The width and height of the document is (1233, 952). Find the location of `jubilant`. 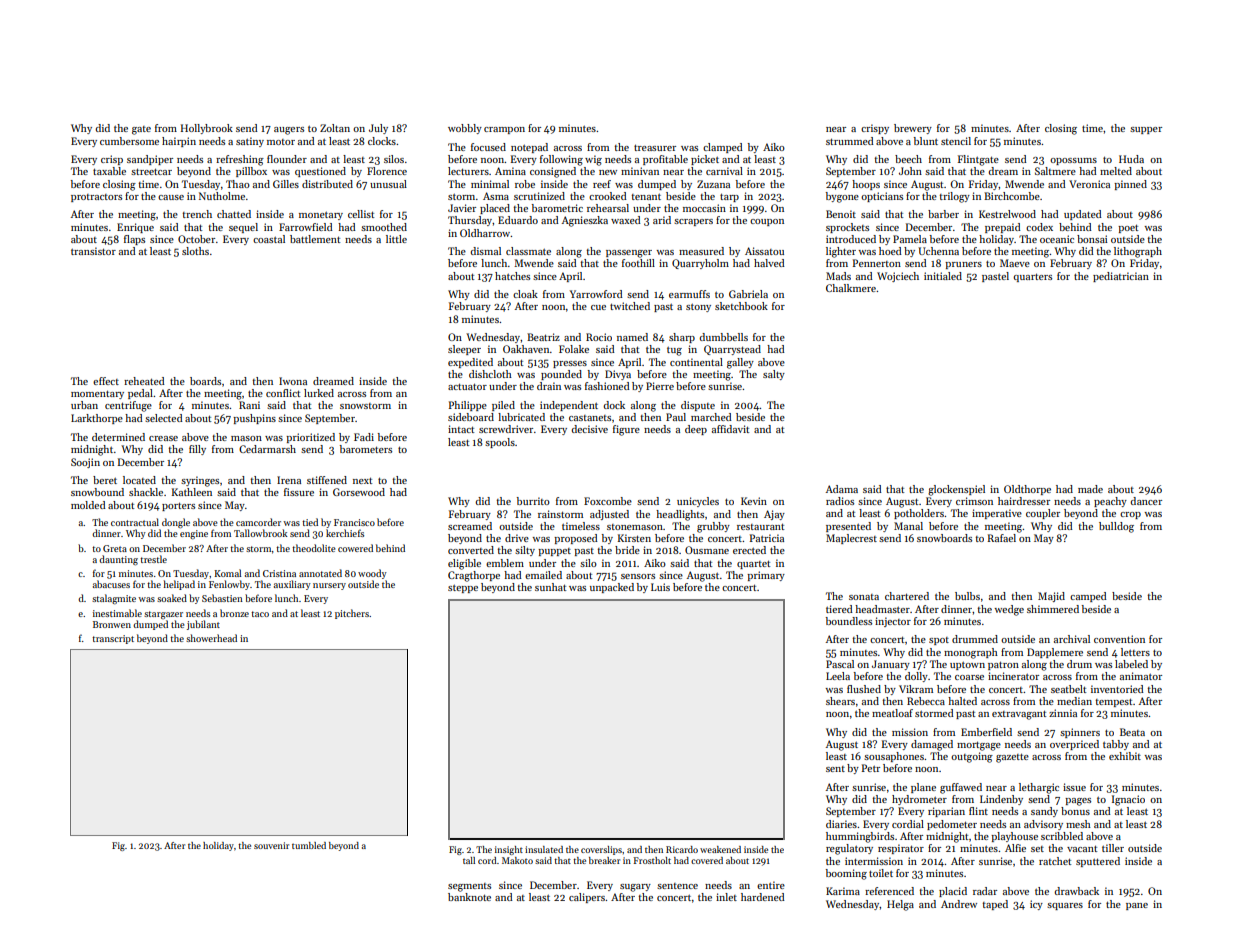

jubilant is located at coordinates (203, 625).
